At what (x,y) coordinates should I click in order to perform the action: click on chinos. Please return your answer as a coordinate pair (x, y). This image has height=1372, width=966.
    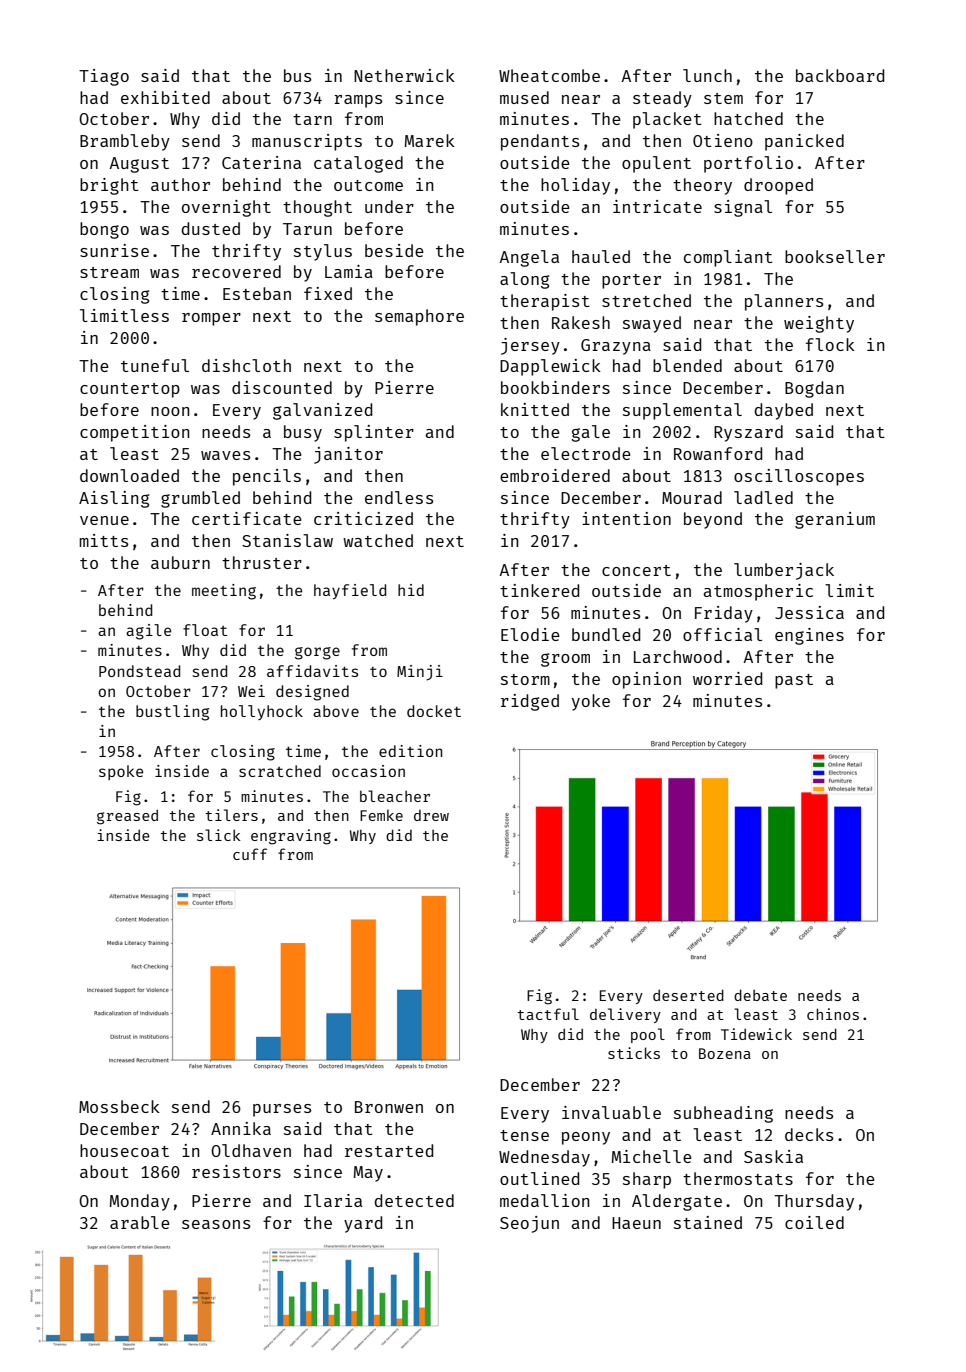
    Looking at the image, I should click on (833, 1014).
